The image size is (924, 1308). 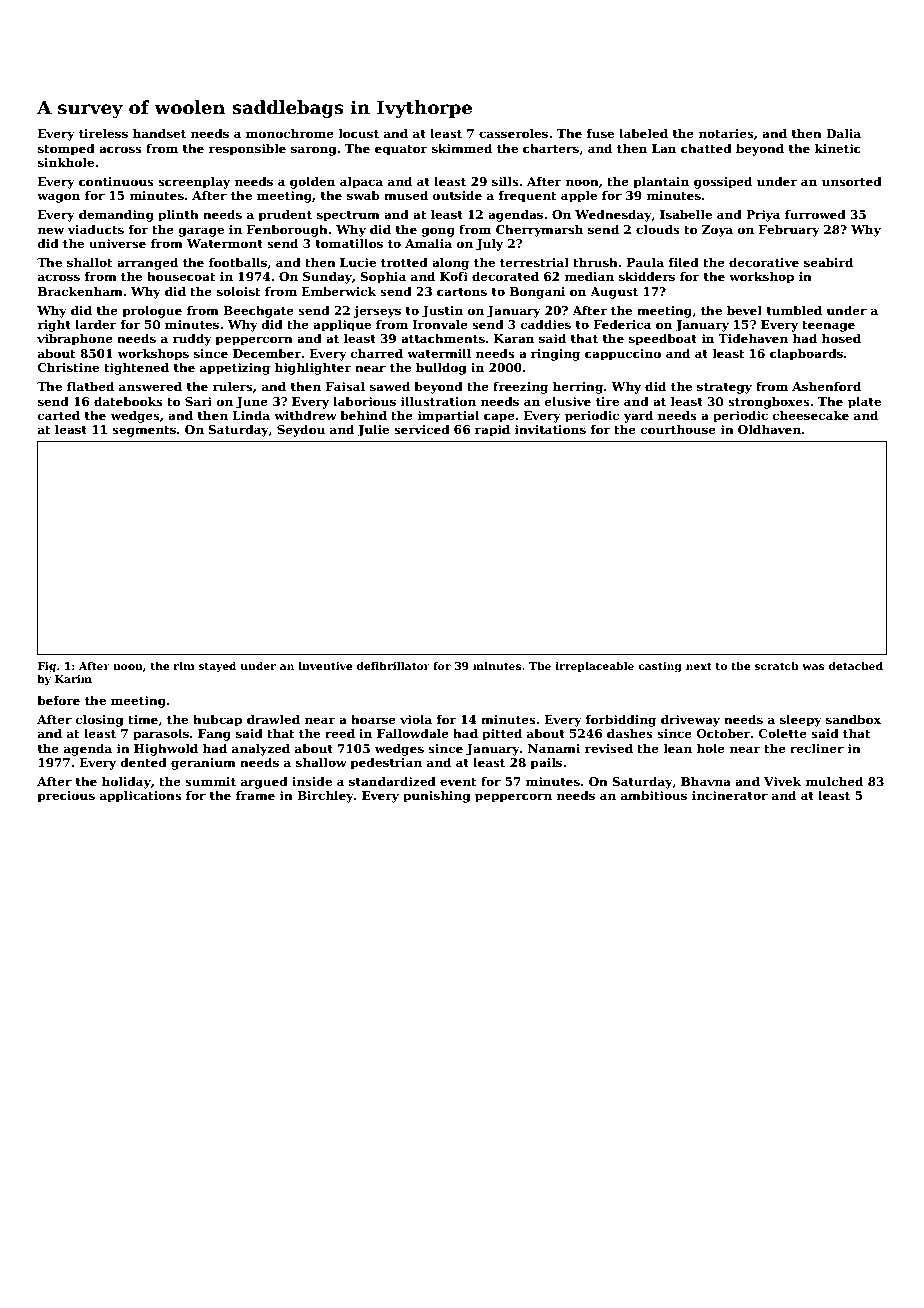 What do you see at coordinates (654, 795) in the screenshot?
I see `ambitious` at bounding box center [654, 795].
